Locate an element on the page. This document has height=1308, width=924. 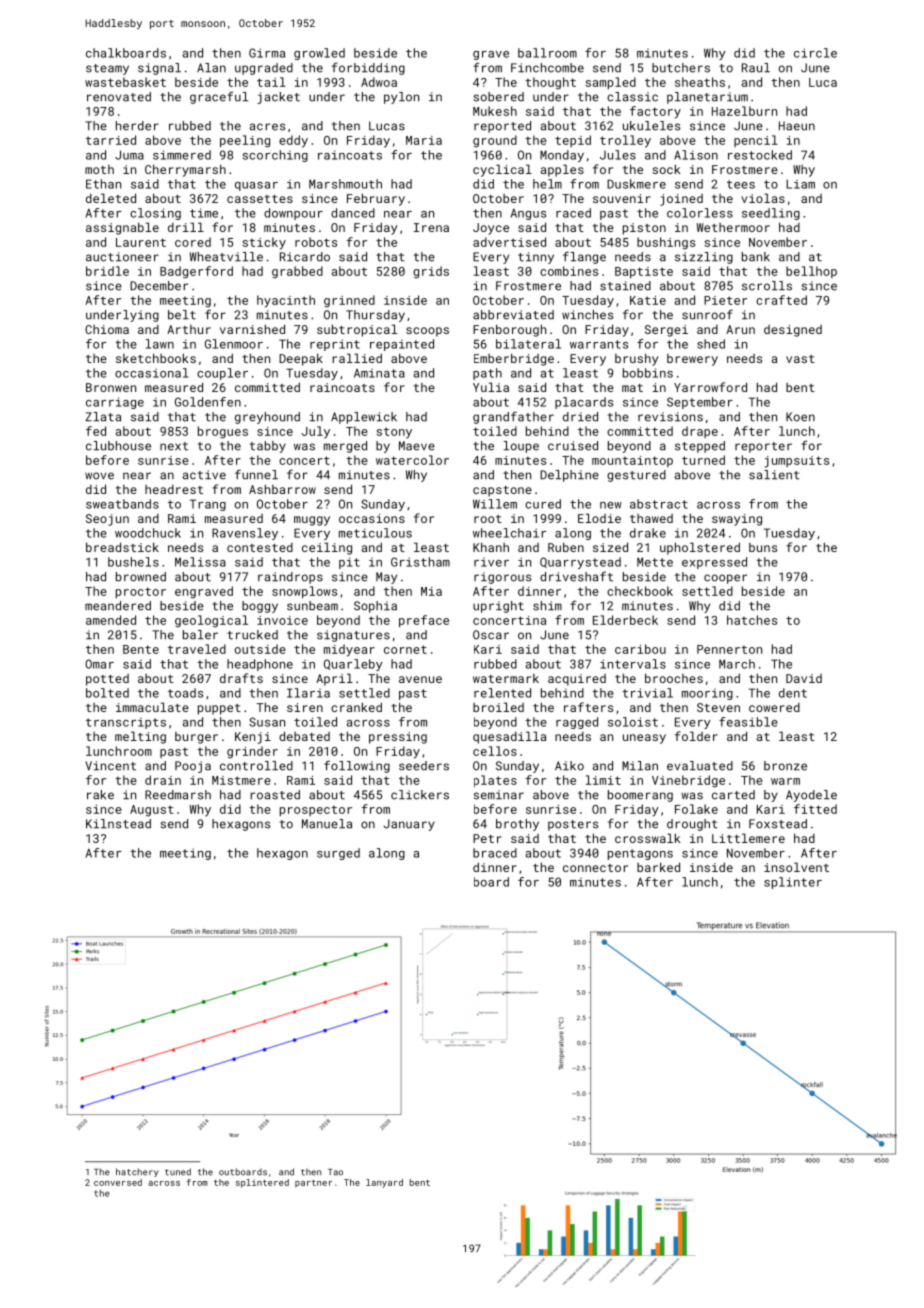
danced is located at coordinates (353, 213).
